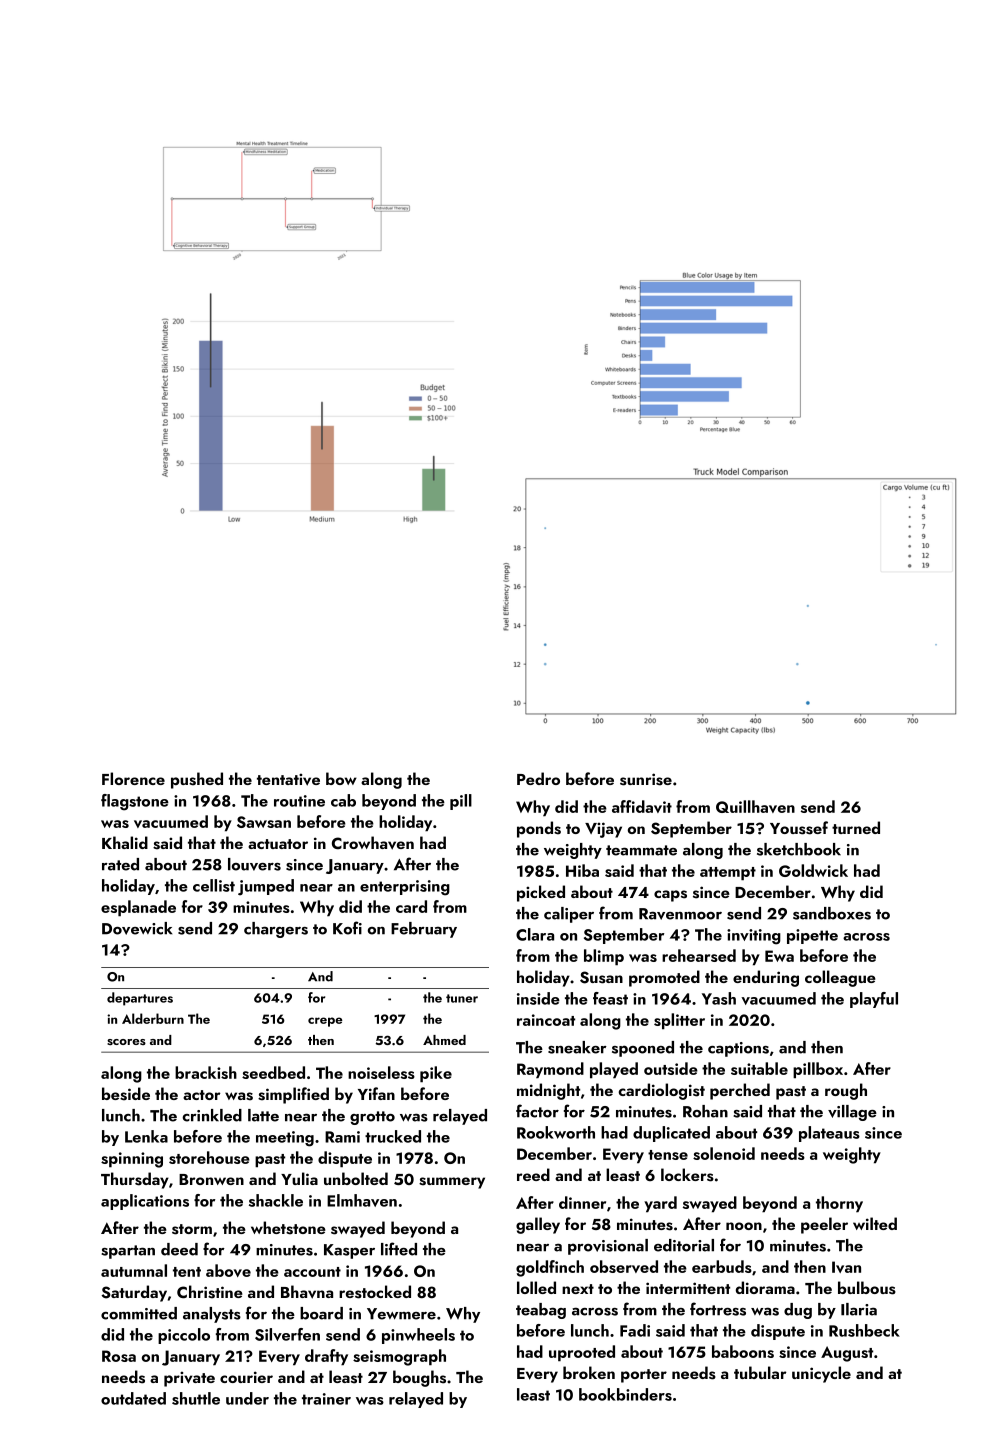  I want to click on perched, so click(740, 1091).
